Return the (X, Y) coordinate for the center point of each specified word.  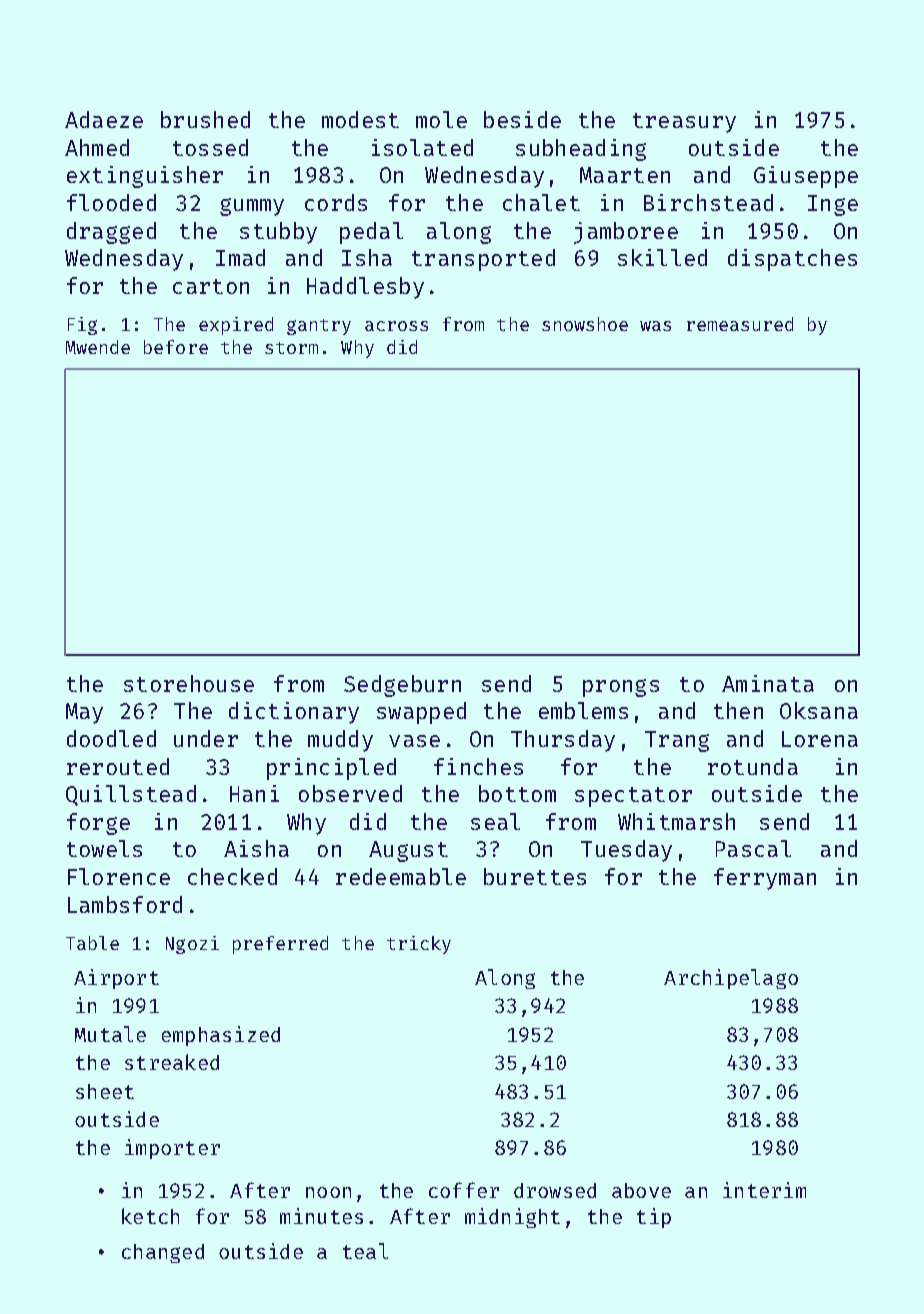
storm (291, 348)
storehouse (189, 683)
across (396, 326)
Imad (240, 257)
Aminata (768, 683)
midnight (512, 1218)
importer (172, 1149)
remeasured (740, 324)
